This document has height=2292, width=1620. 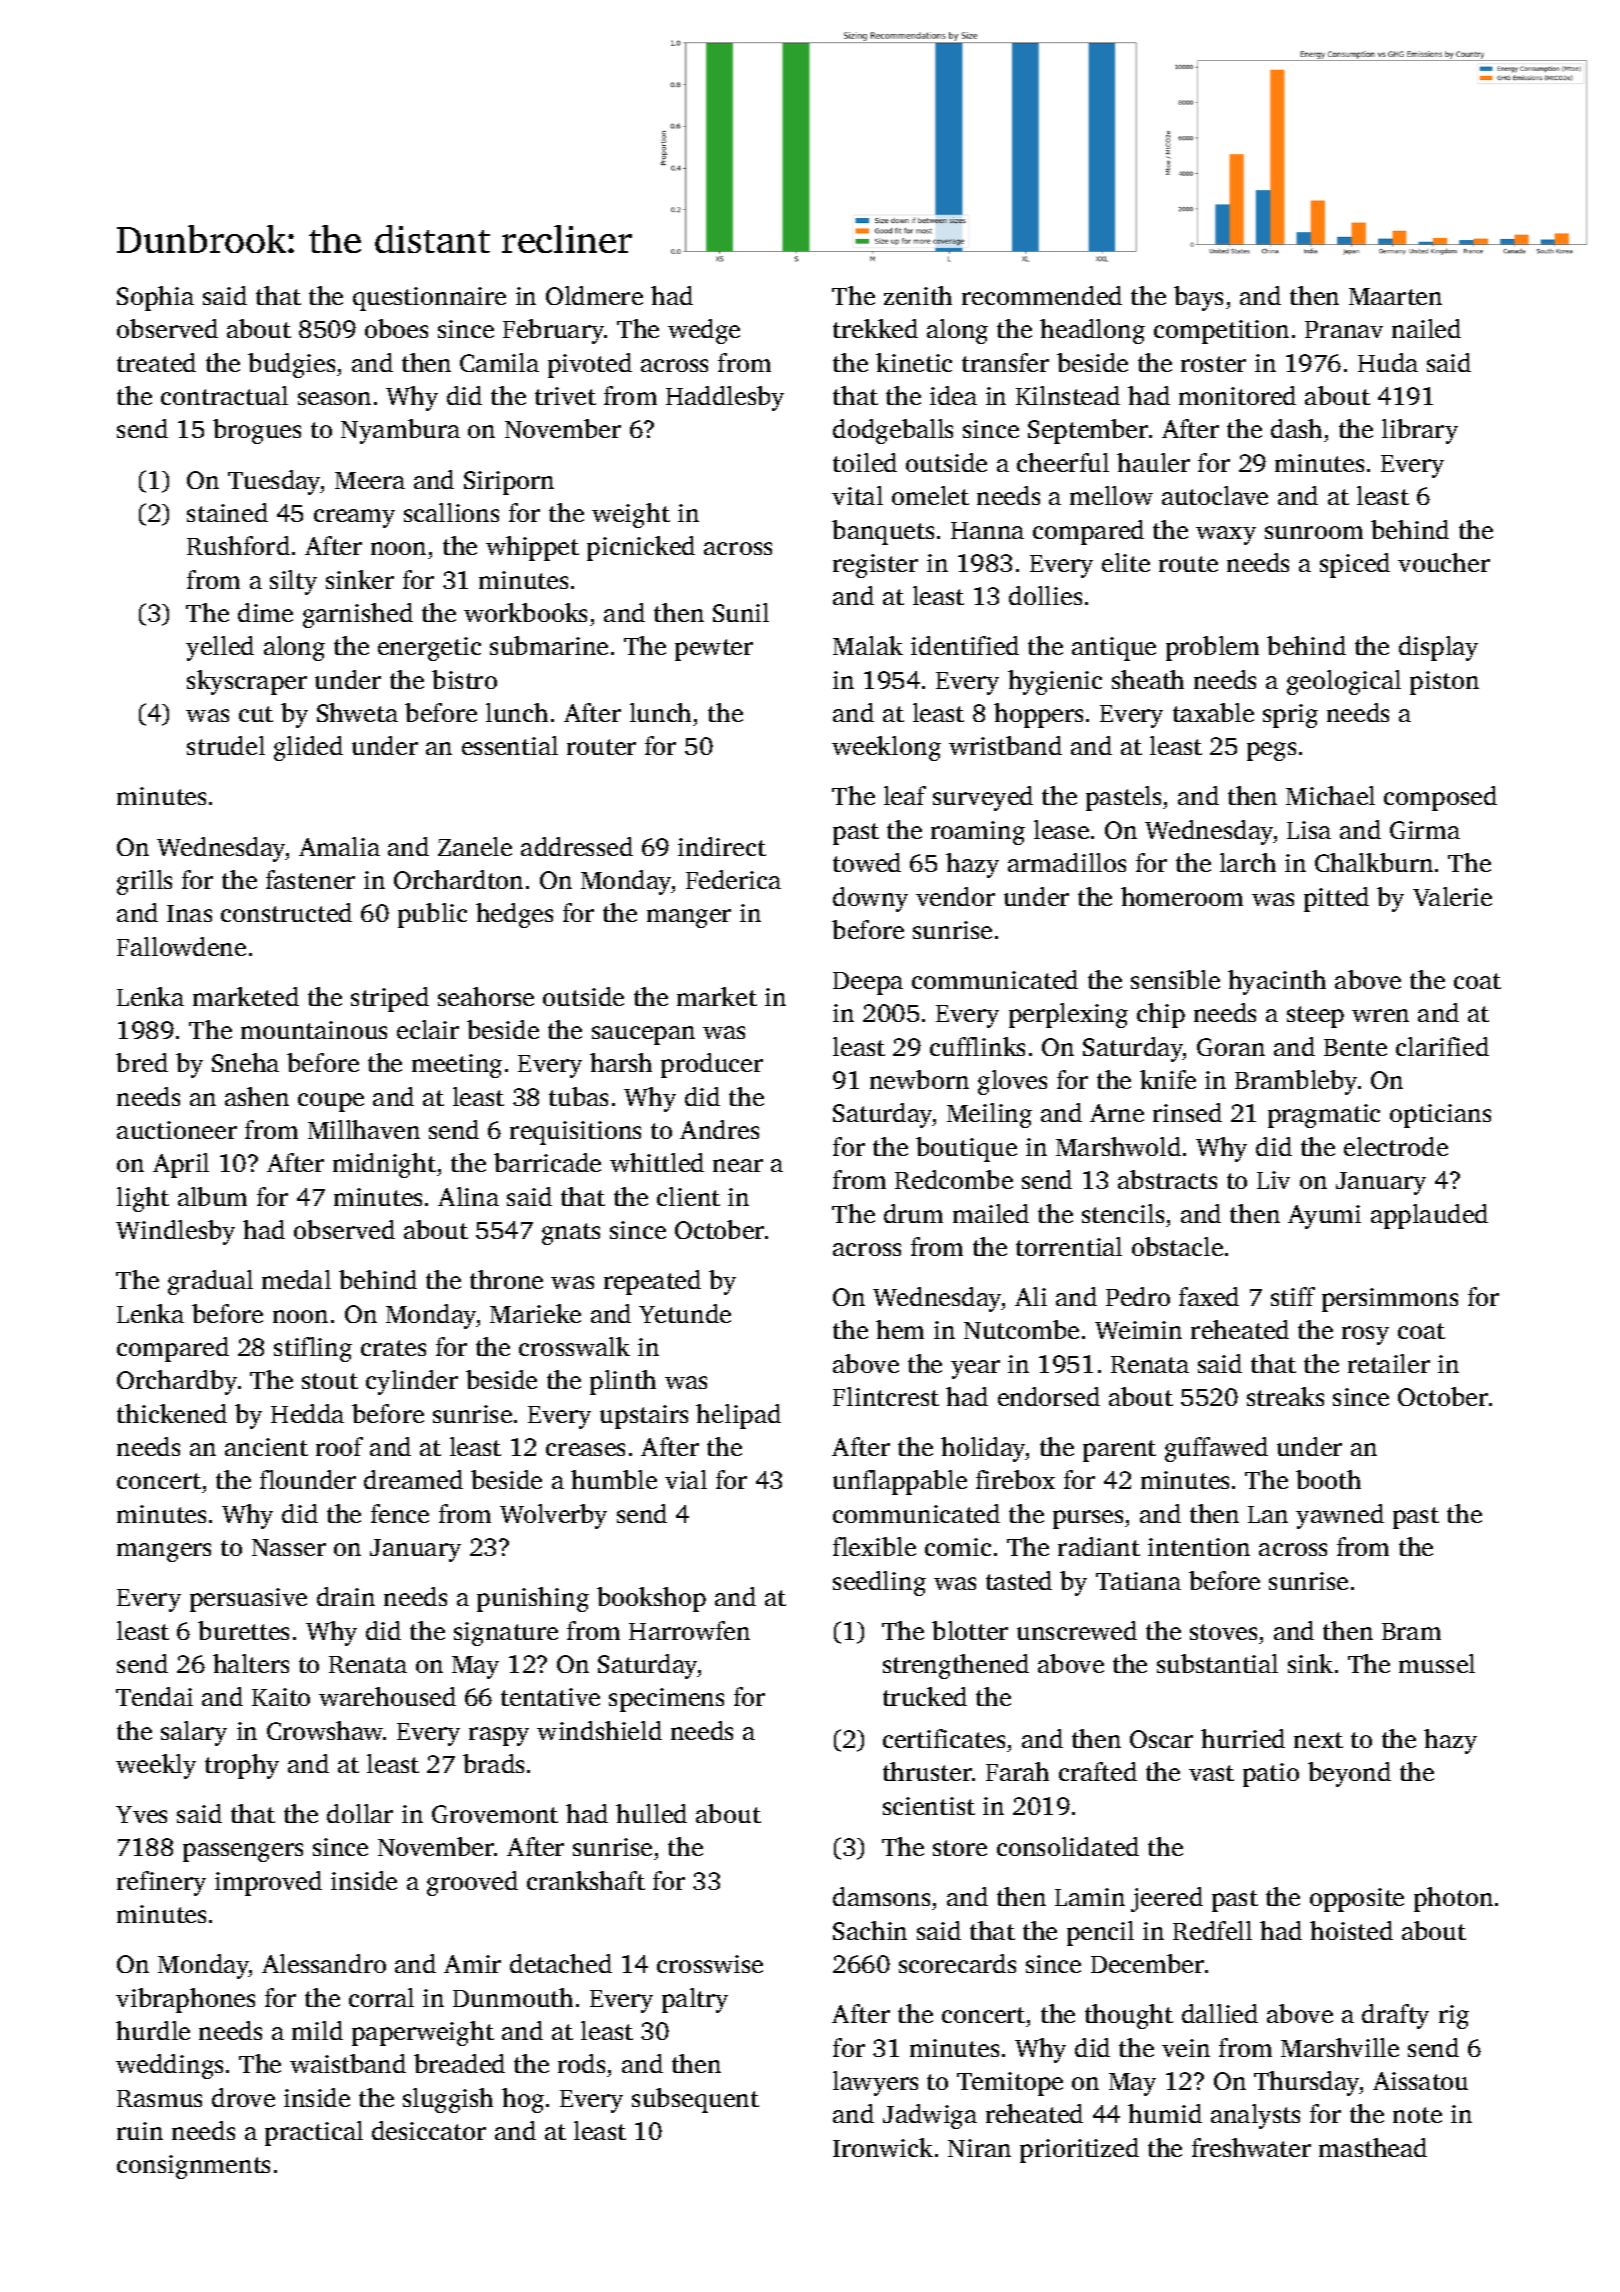 What do you see at coordinates (1328, 1479) in the document?
I see `booth` at bounding box center [1328, 1479].
